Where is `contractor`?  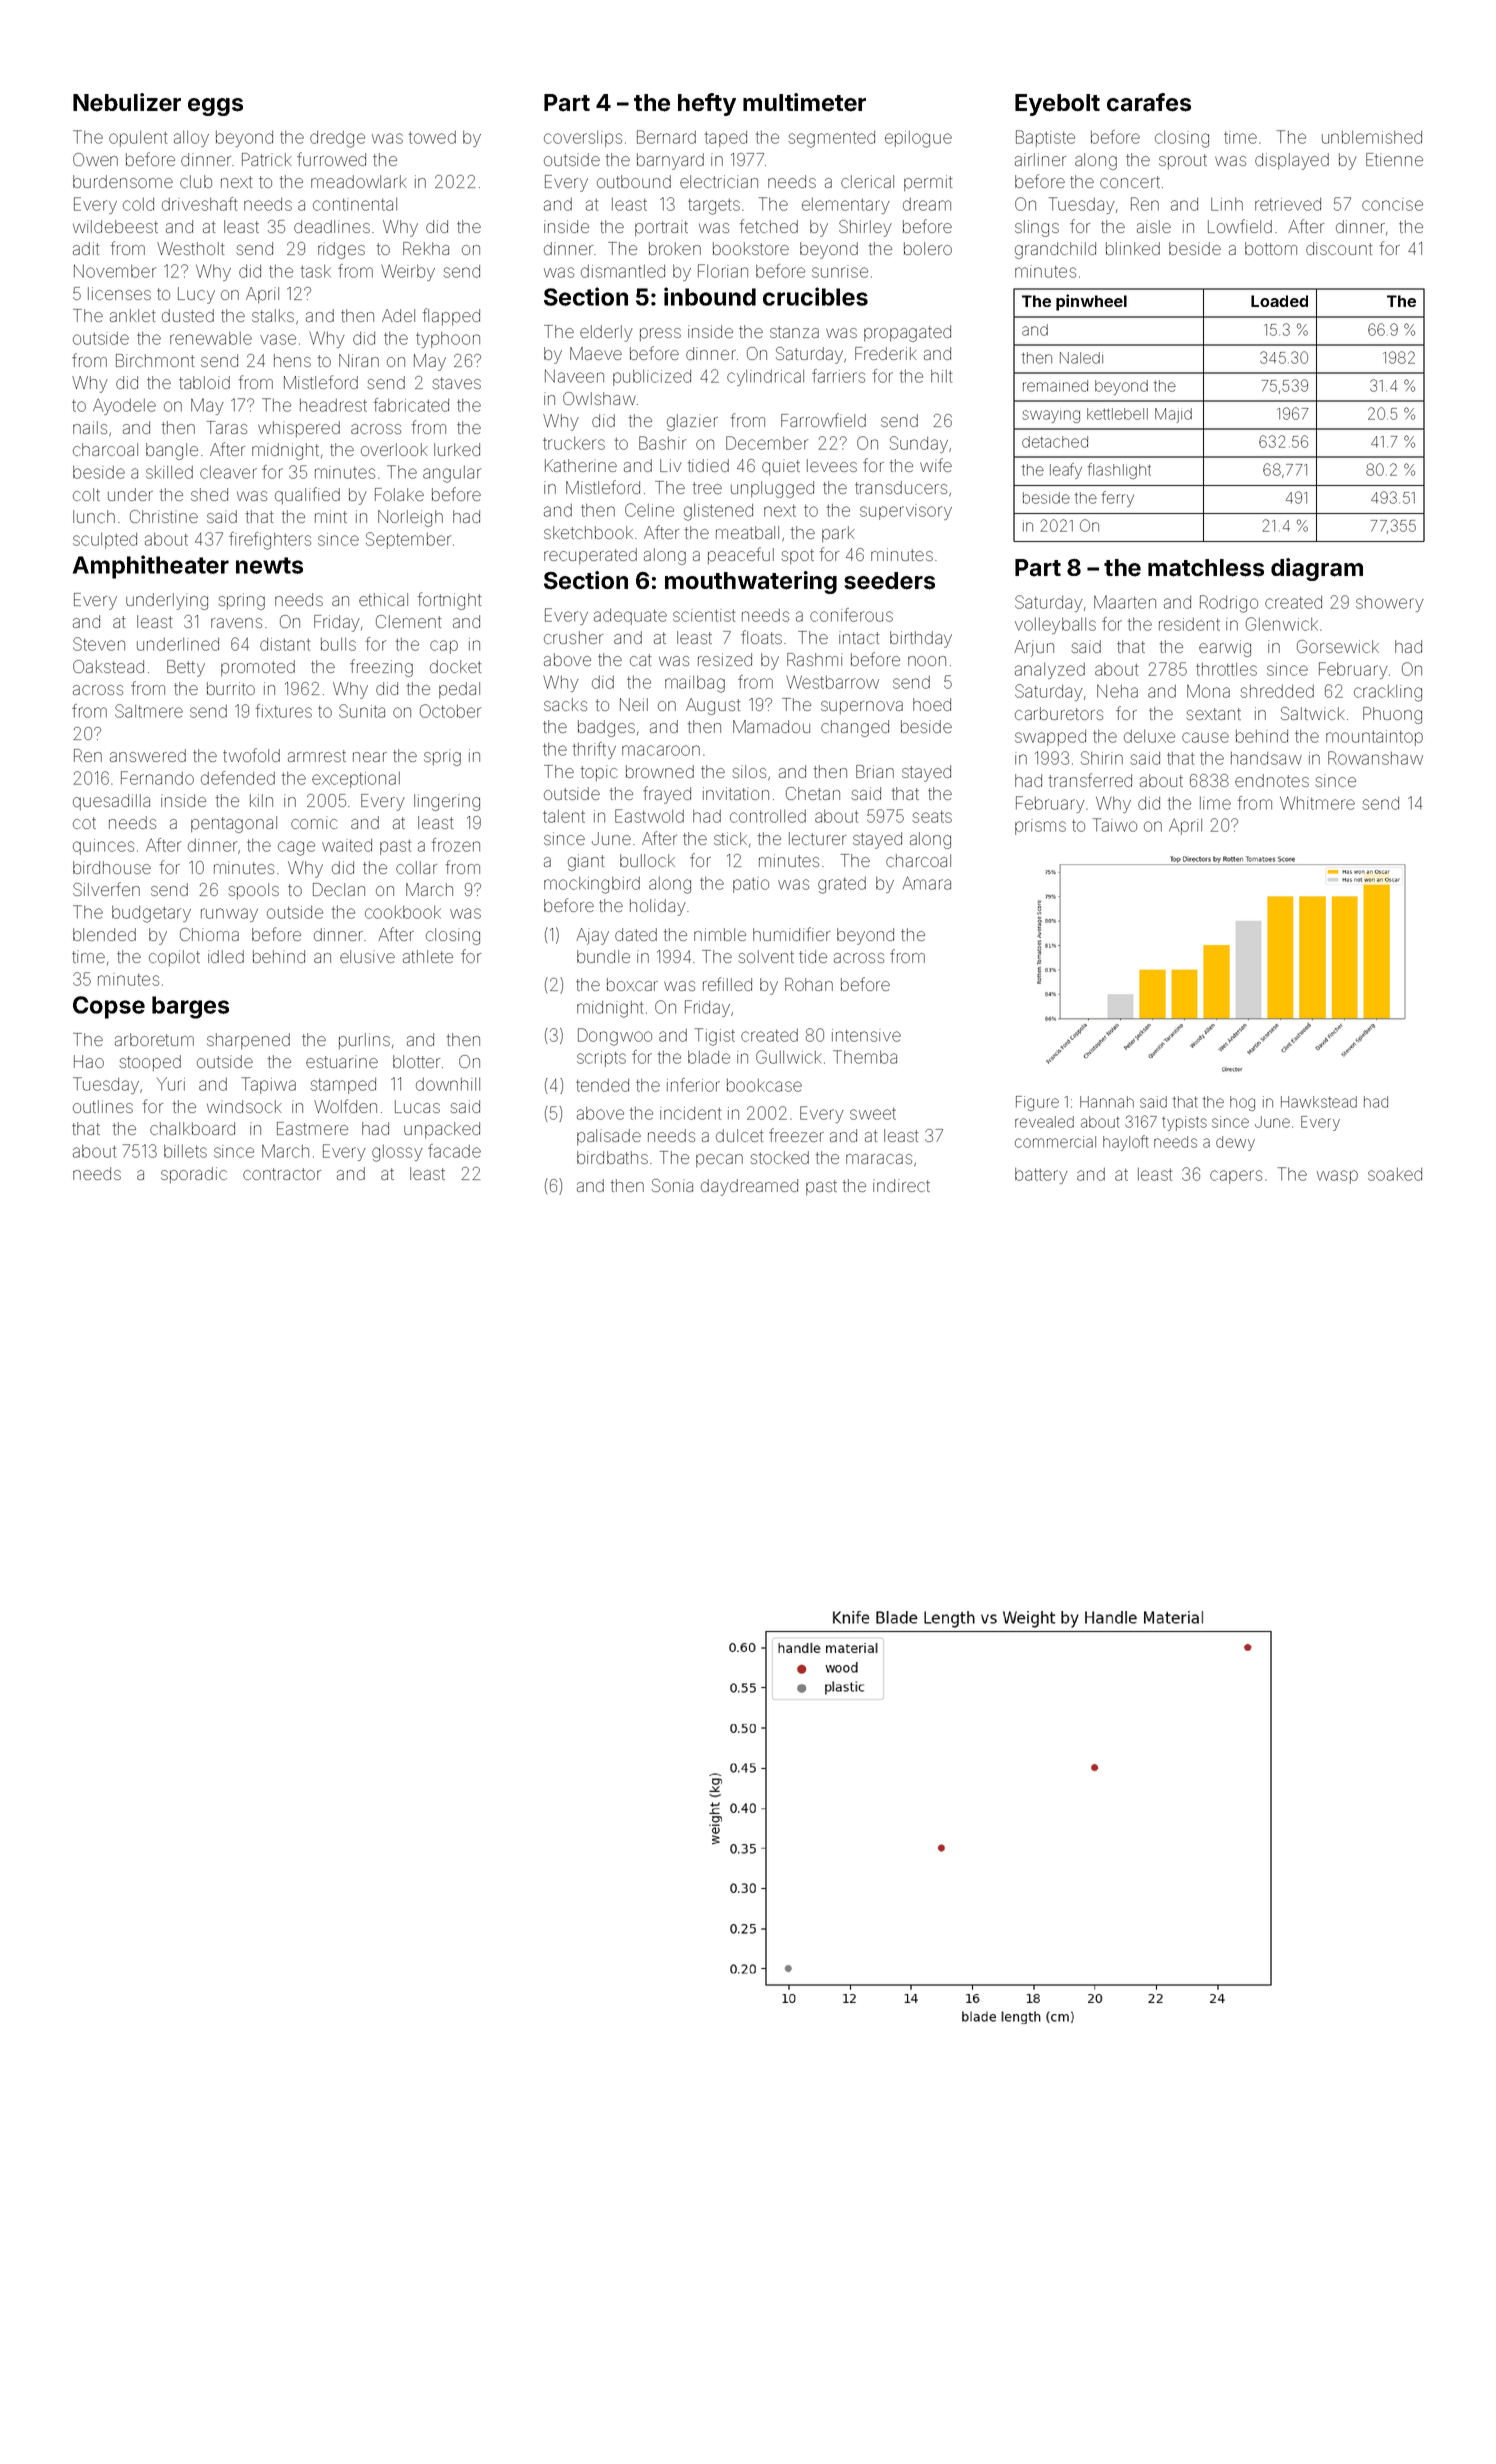
contractor is located at coordinates (282, 1174).
